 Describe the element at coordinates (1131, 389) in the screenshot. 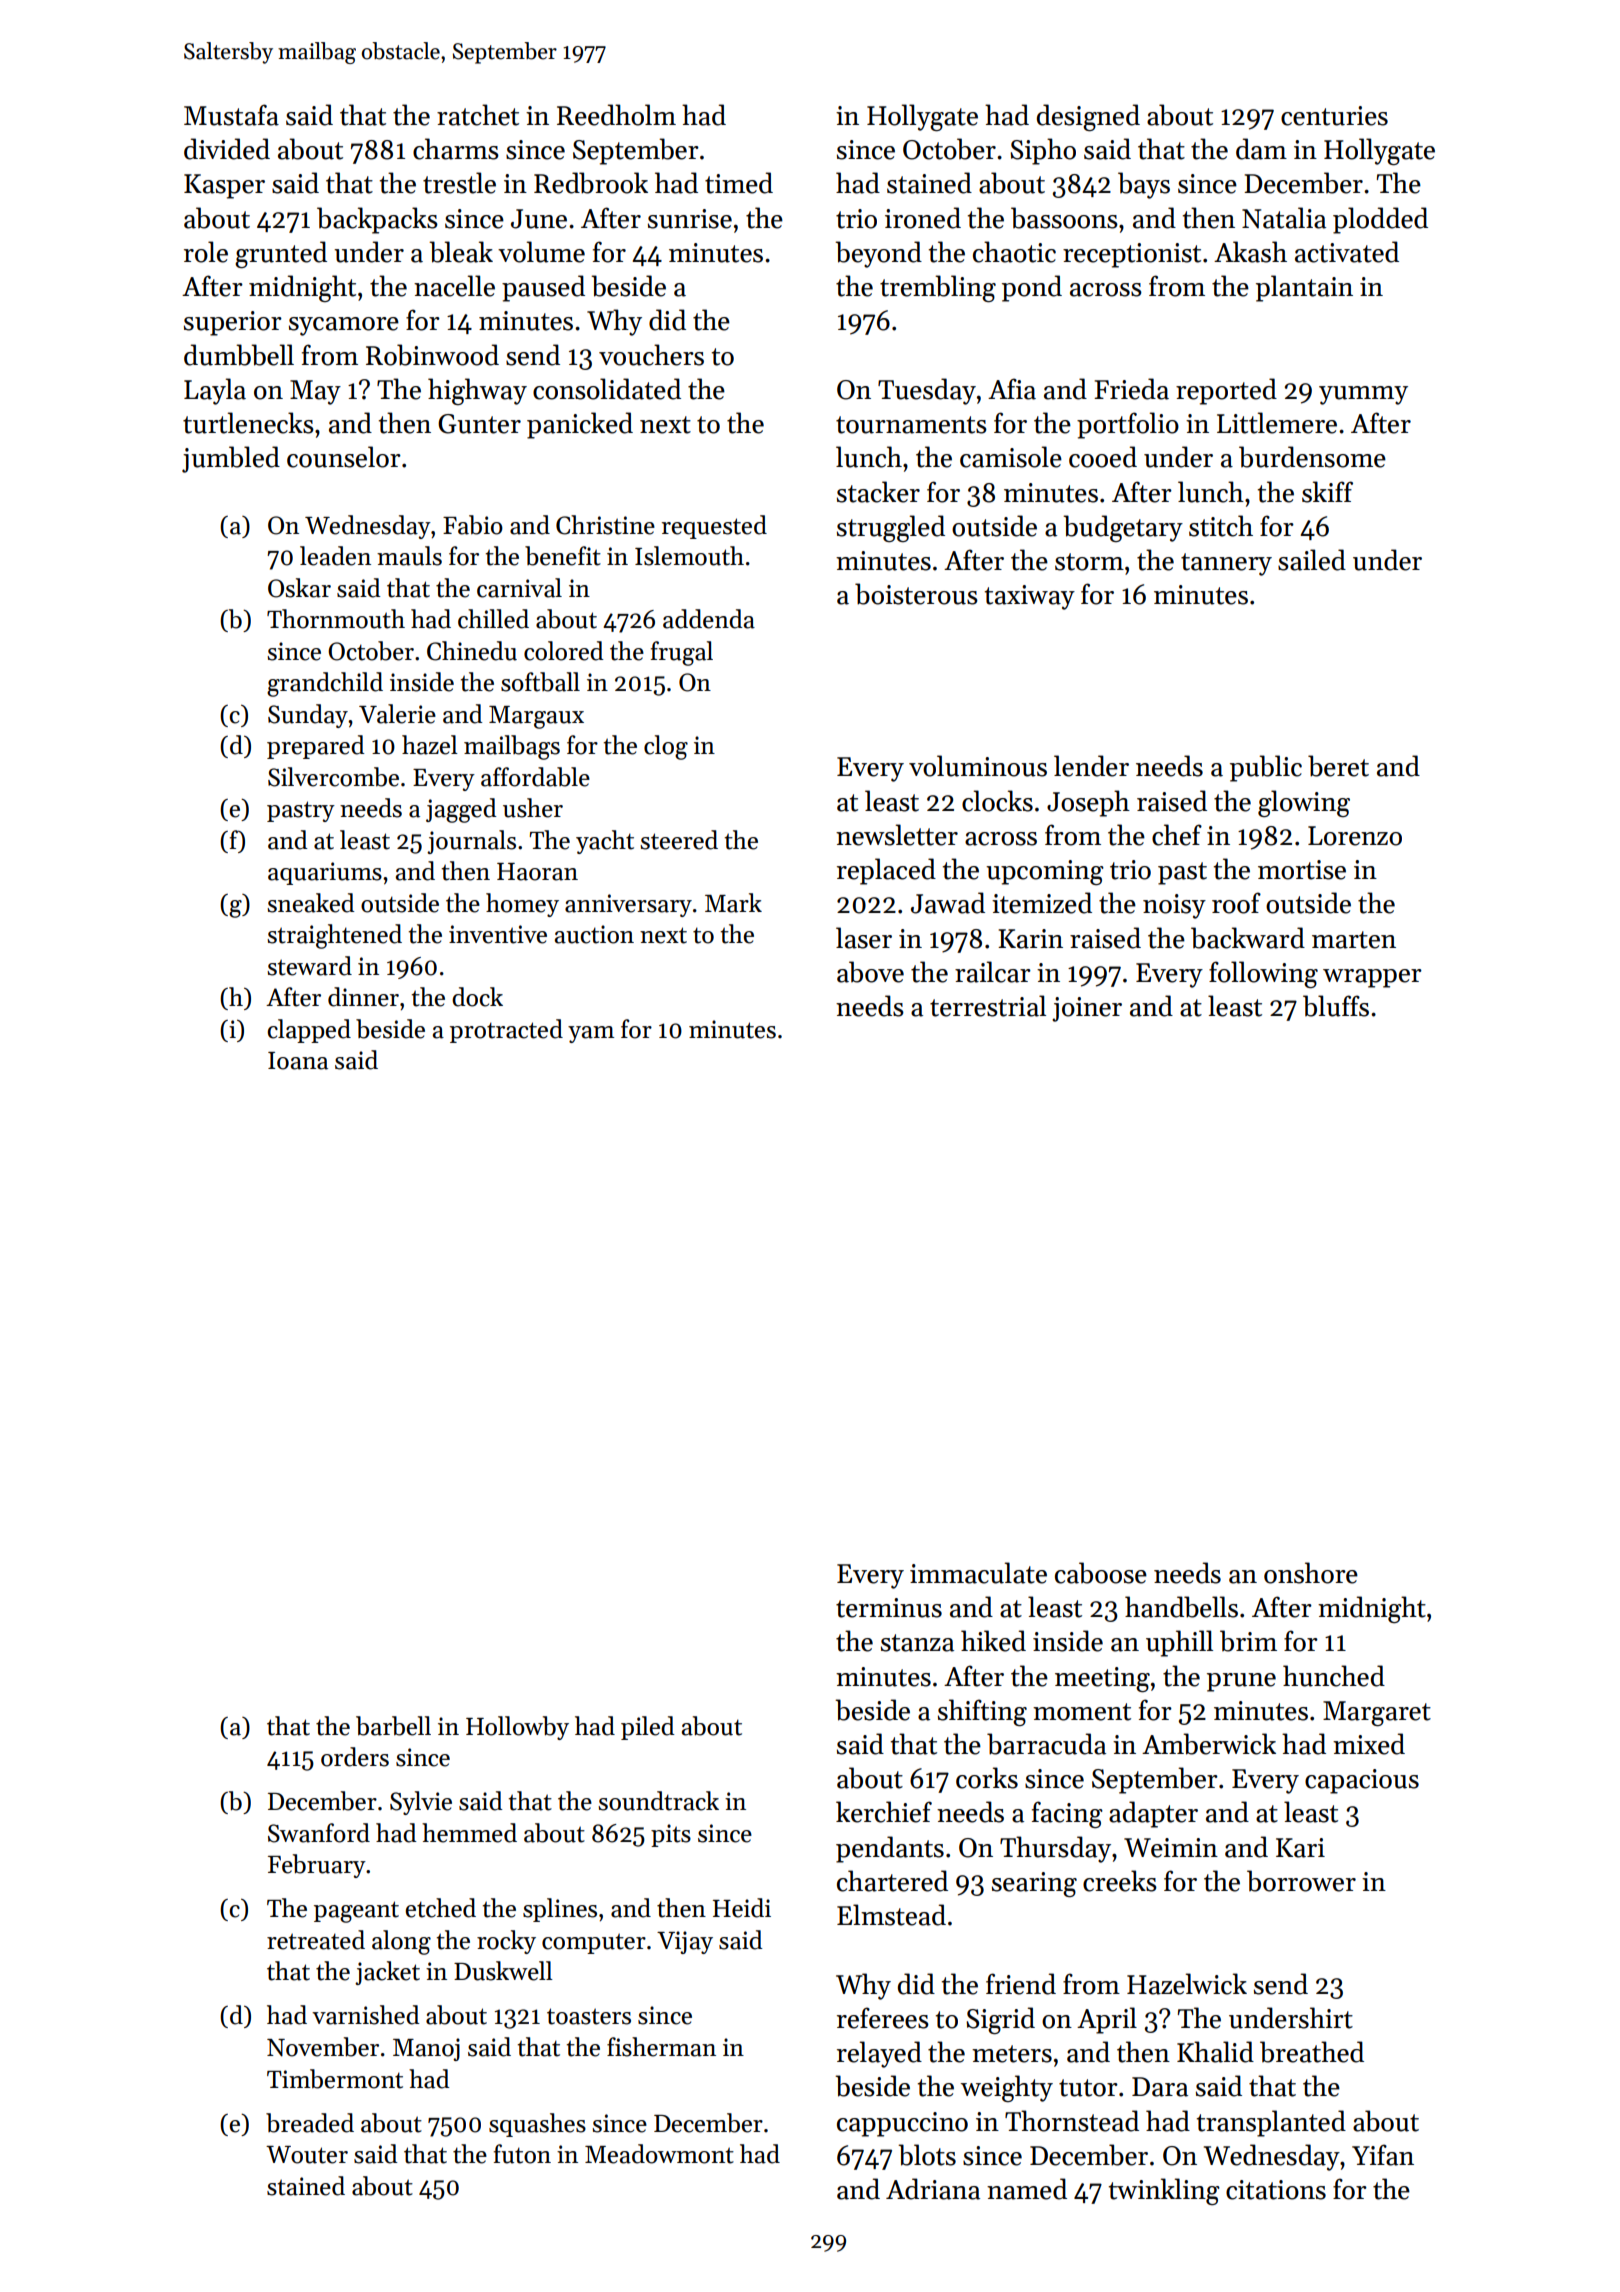

I see `Frieda` at that location.
